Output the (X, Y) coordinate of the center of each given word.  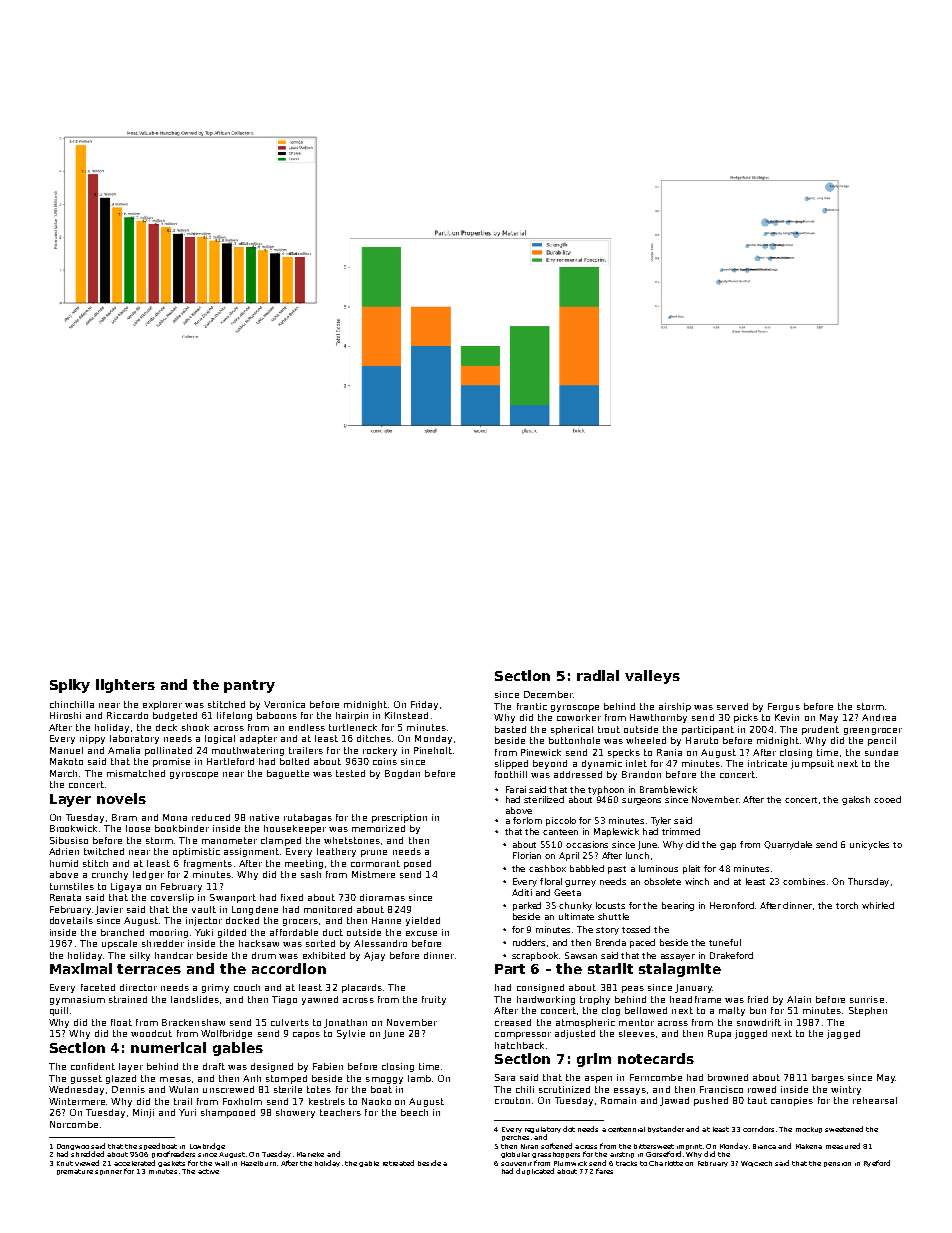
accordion (289, 968)
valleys (652, 677)
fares (604, 1171)
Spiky (70, 686)
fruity (434, 1000)
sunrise (867, 999)
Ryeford (877, 1163)
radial (598, 675)
